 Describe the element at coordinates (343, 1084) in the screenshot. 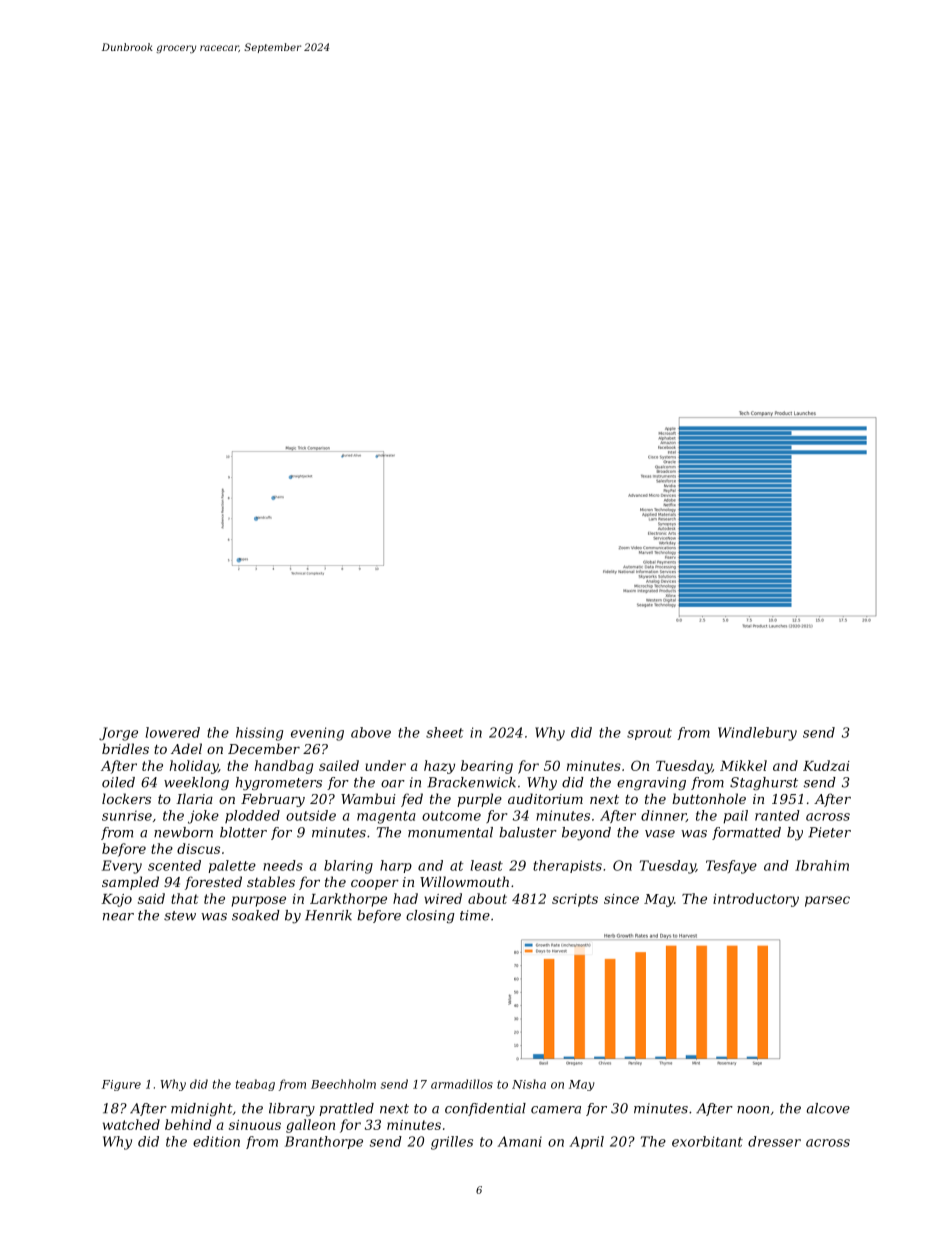

I see `Beechholm` at that location.
